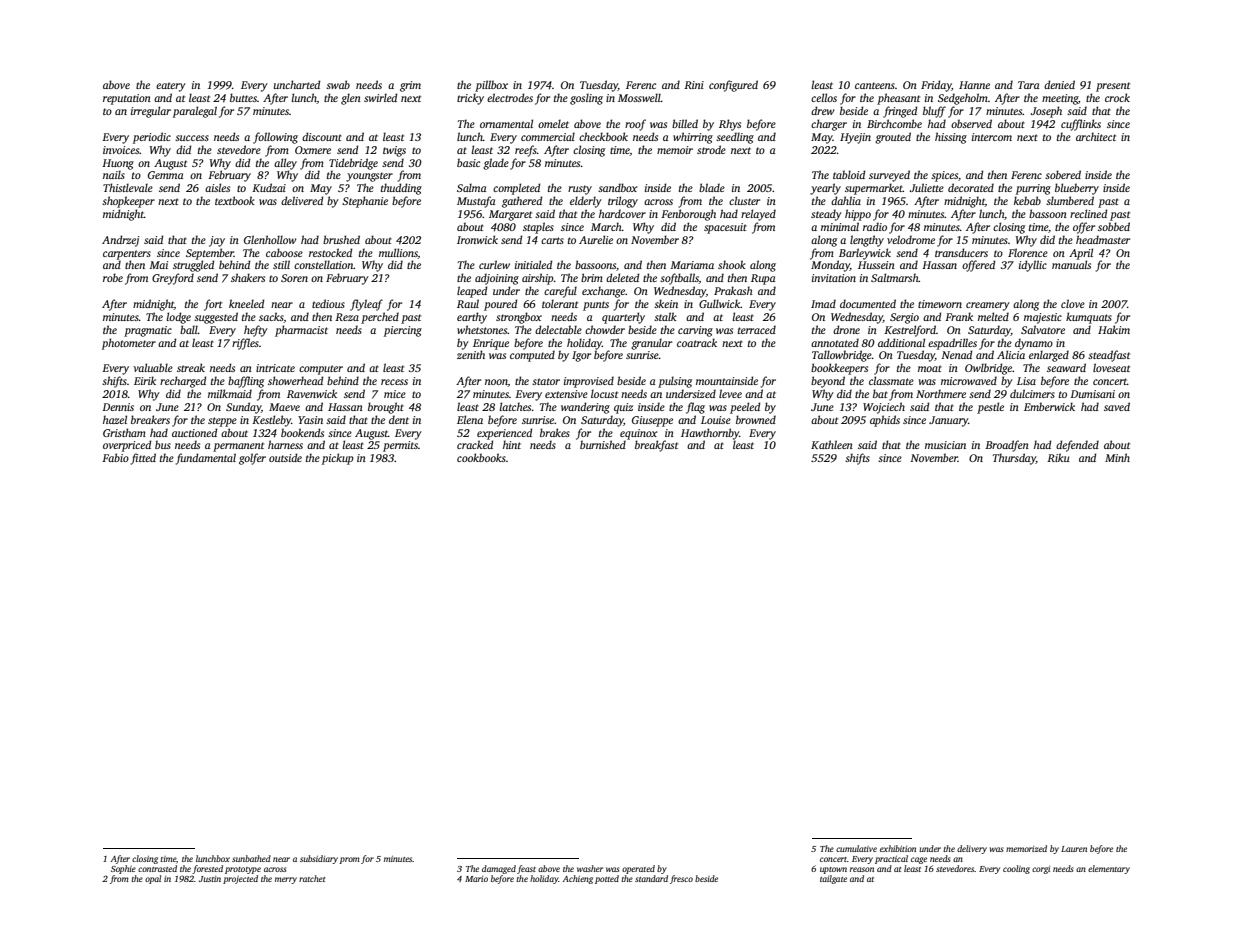  Describe the element at coordinates (271, 421) in the screenshot. I see `Kestleby` at that location.
